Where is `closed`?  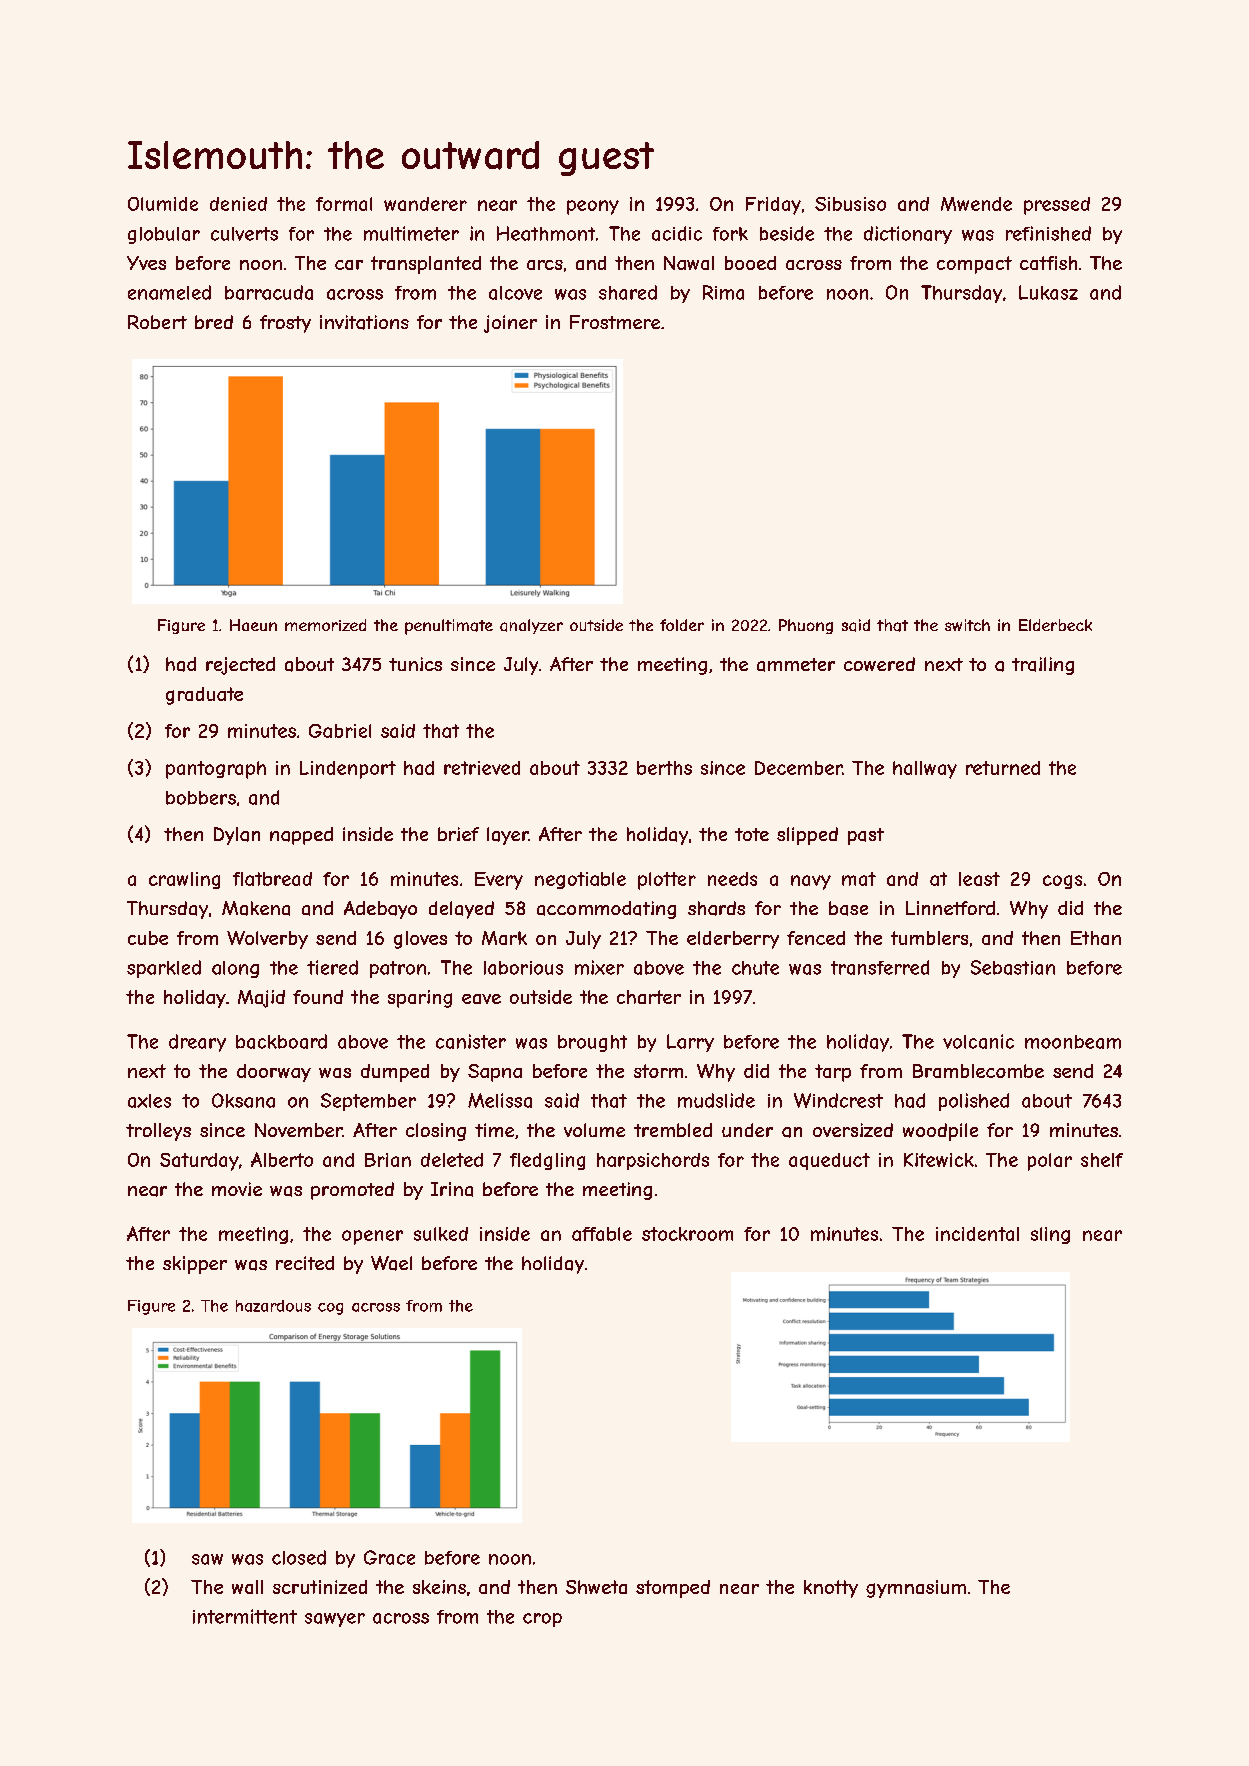
closed is located at coordinates (299, 1557).
